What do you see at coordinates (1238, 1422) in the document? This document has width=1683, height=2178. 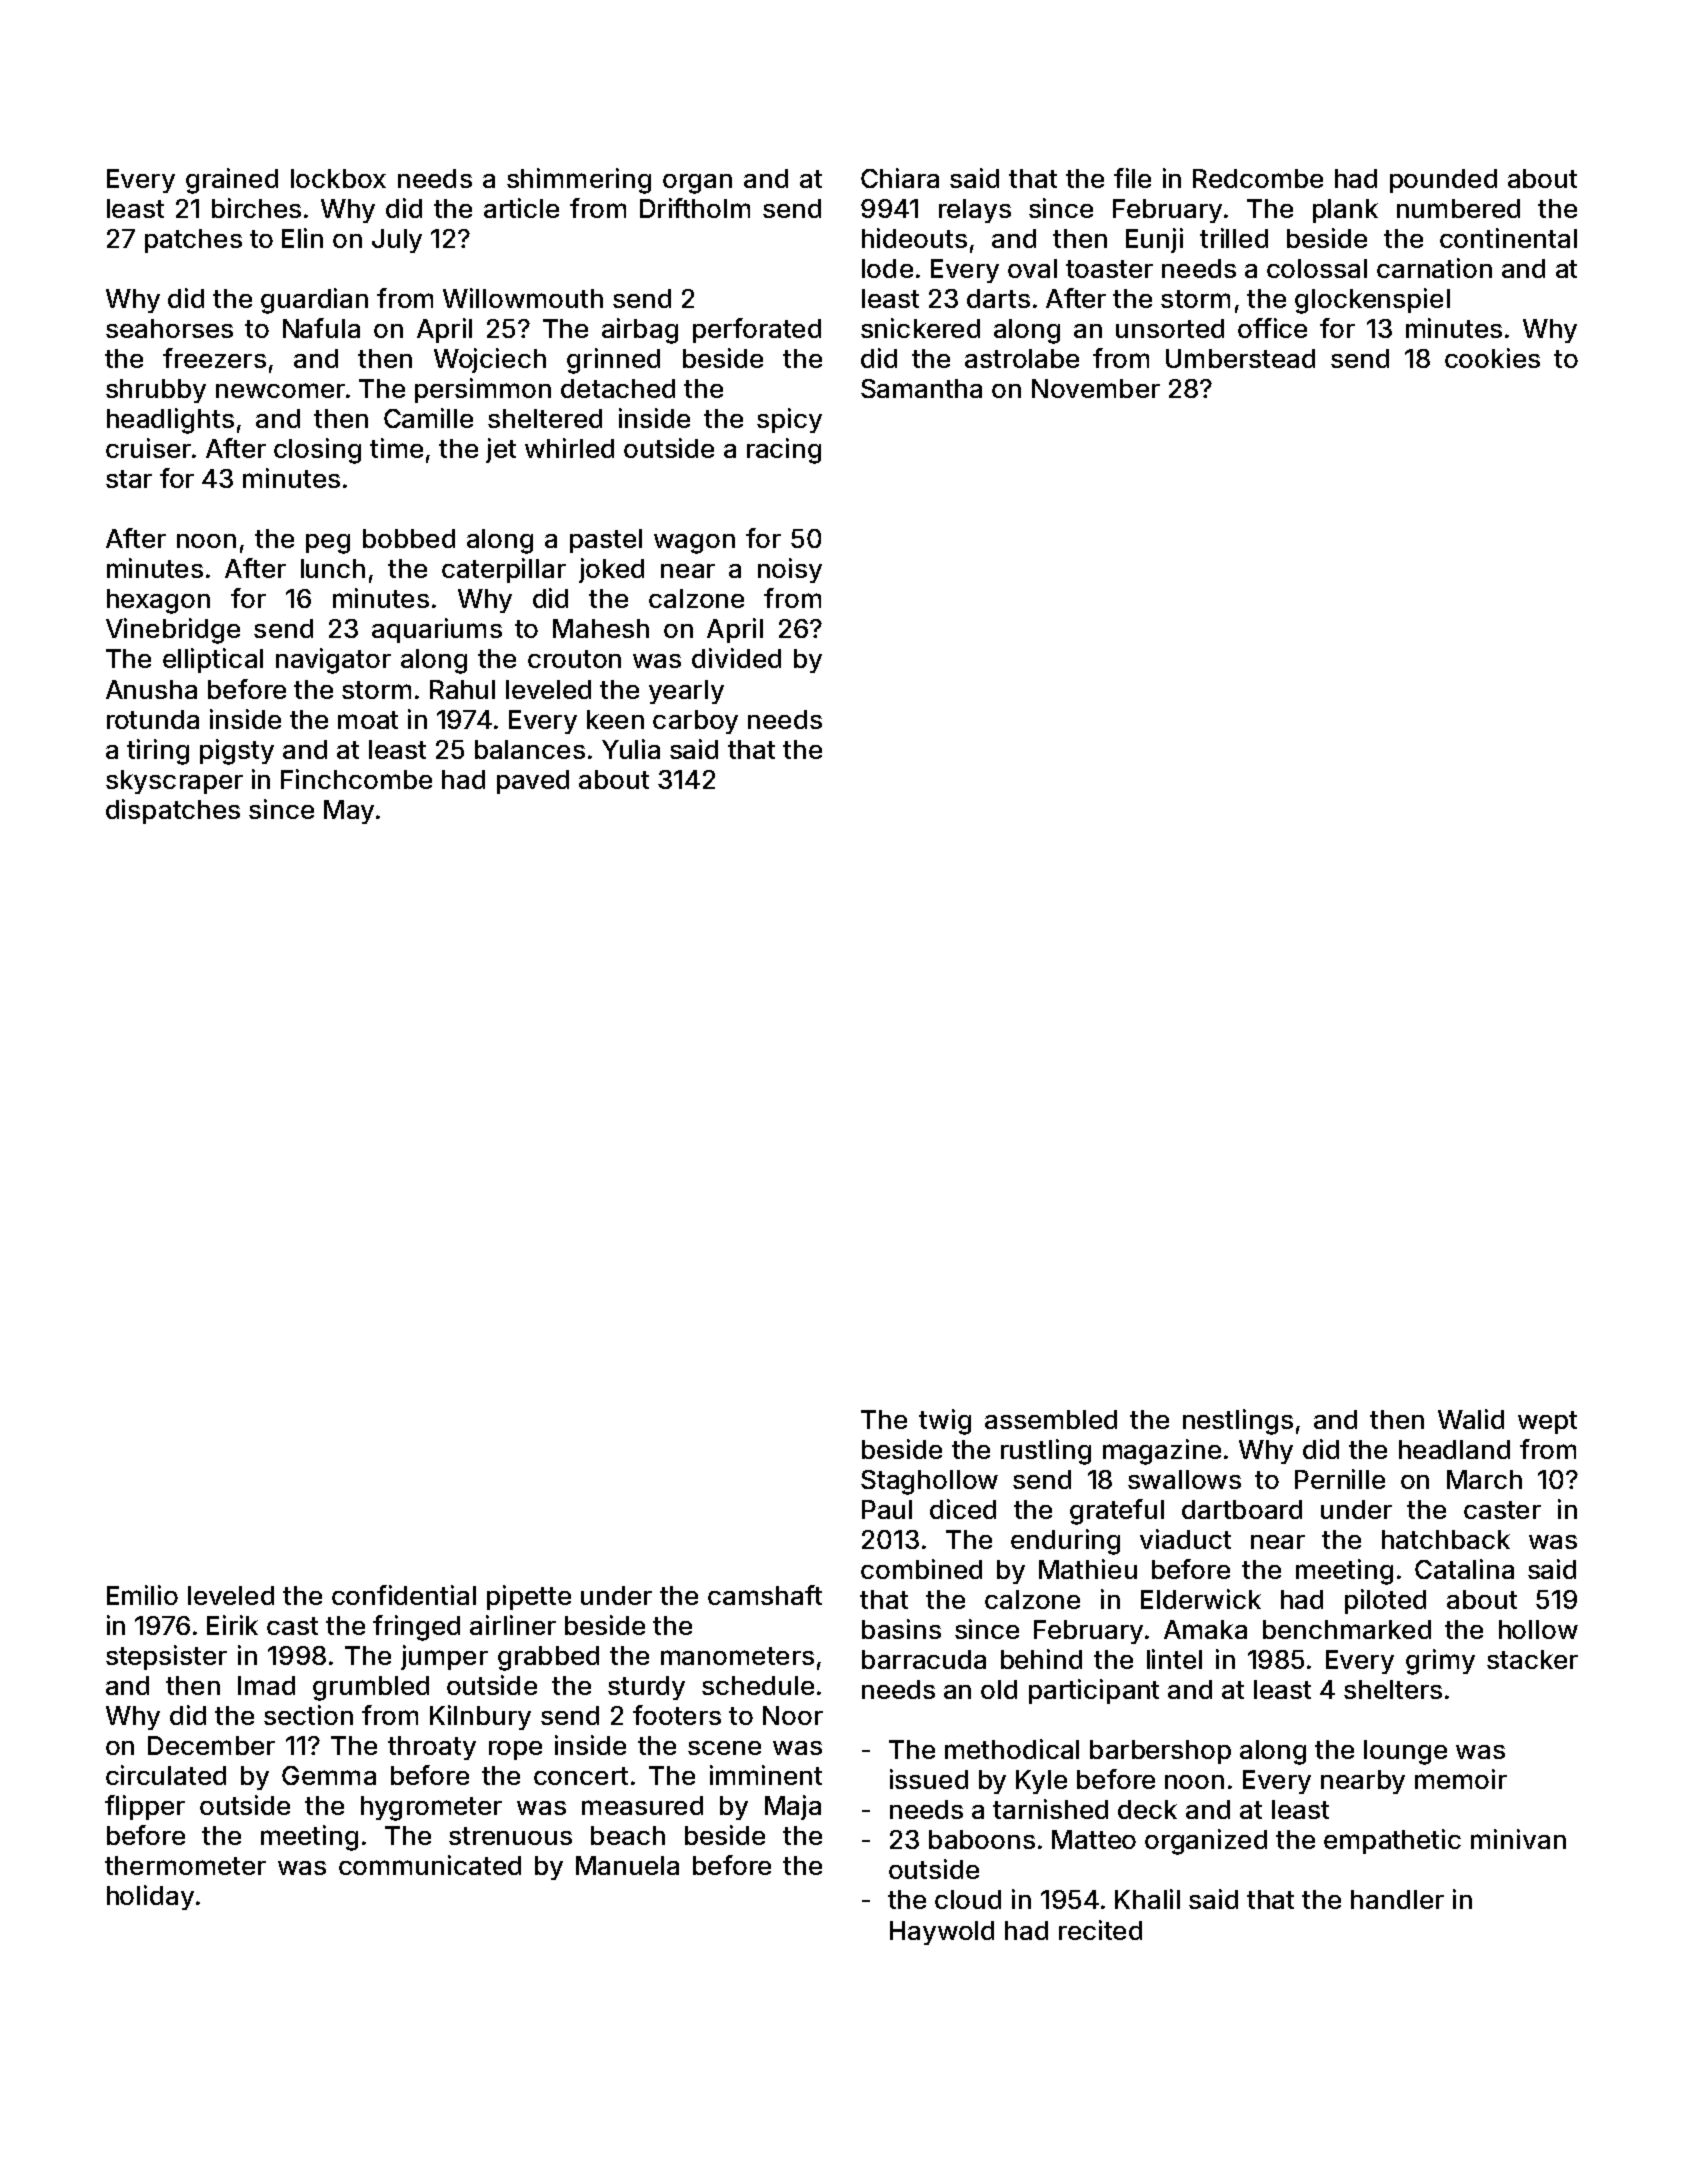 I see `nestlings` at bounding box center [1238, 1422].
